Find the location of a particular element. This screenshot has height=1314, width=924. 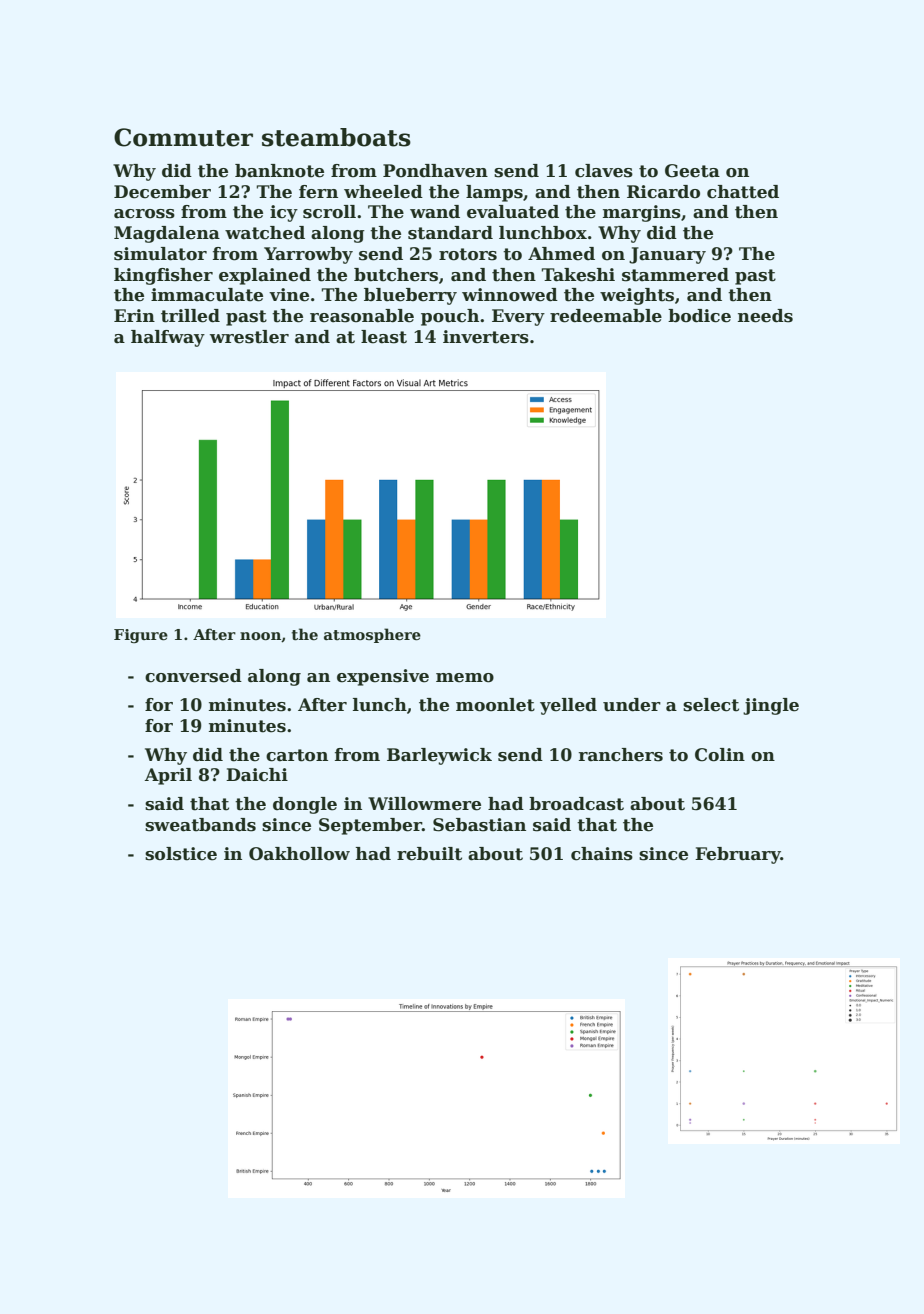

halfway is located at coordinates (168, 338).
